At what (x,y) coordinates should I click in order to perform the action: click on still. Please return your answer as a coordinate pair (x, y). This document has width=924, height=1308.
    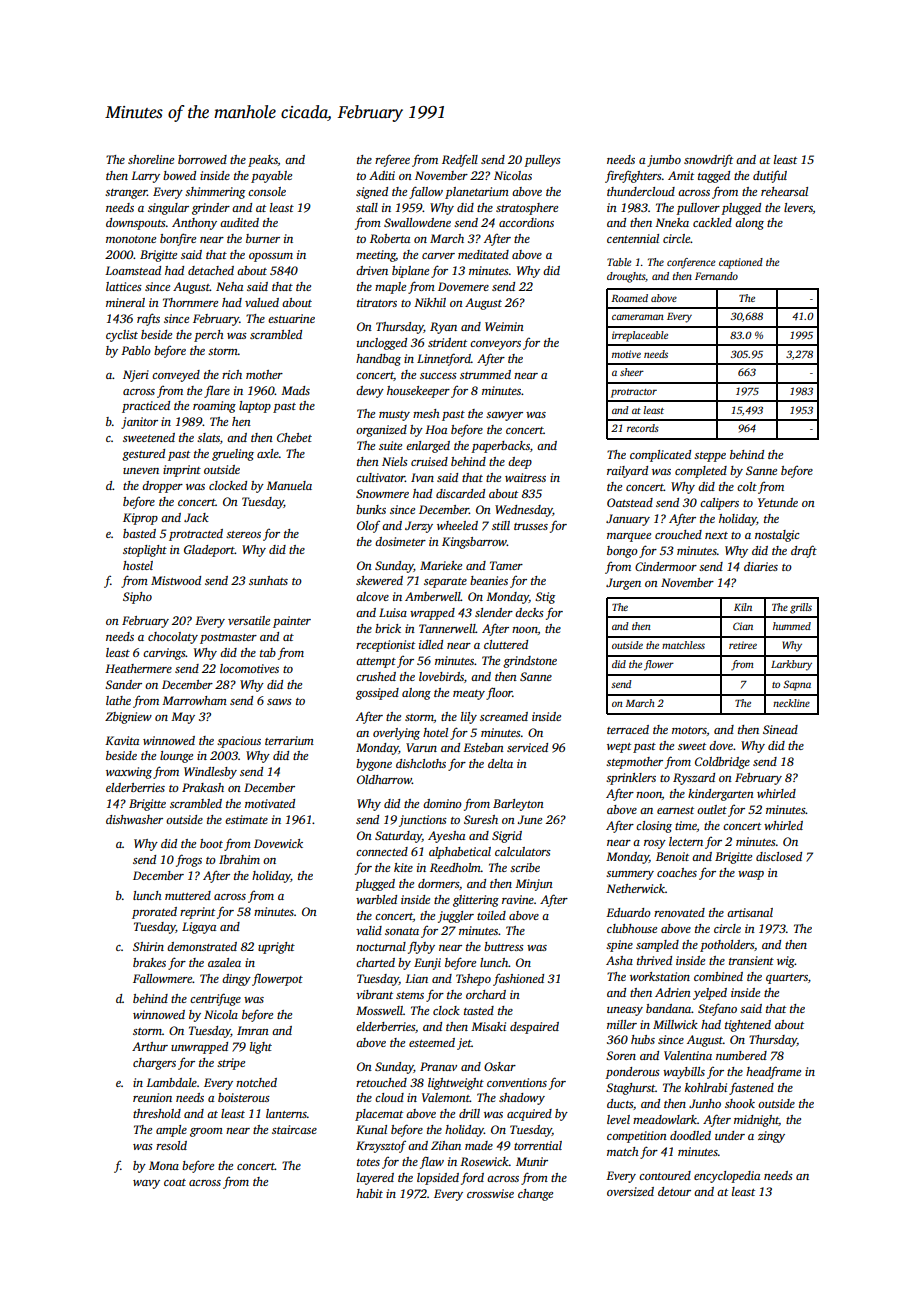
    Looking at the image, I should click on (501, 525).
